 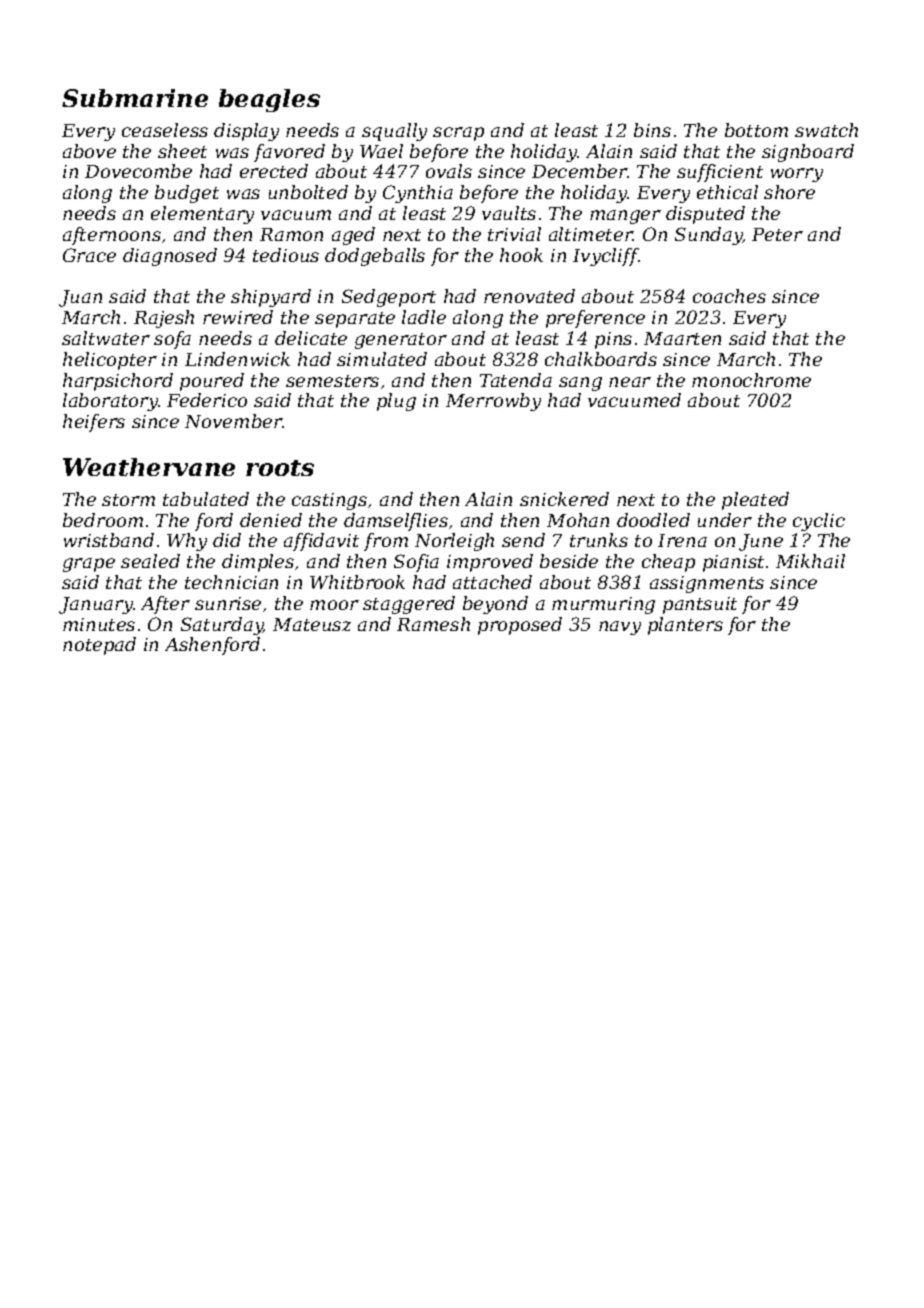 I want to click on Wael, so click(x=381, y=151).
